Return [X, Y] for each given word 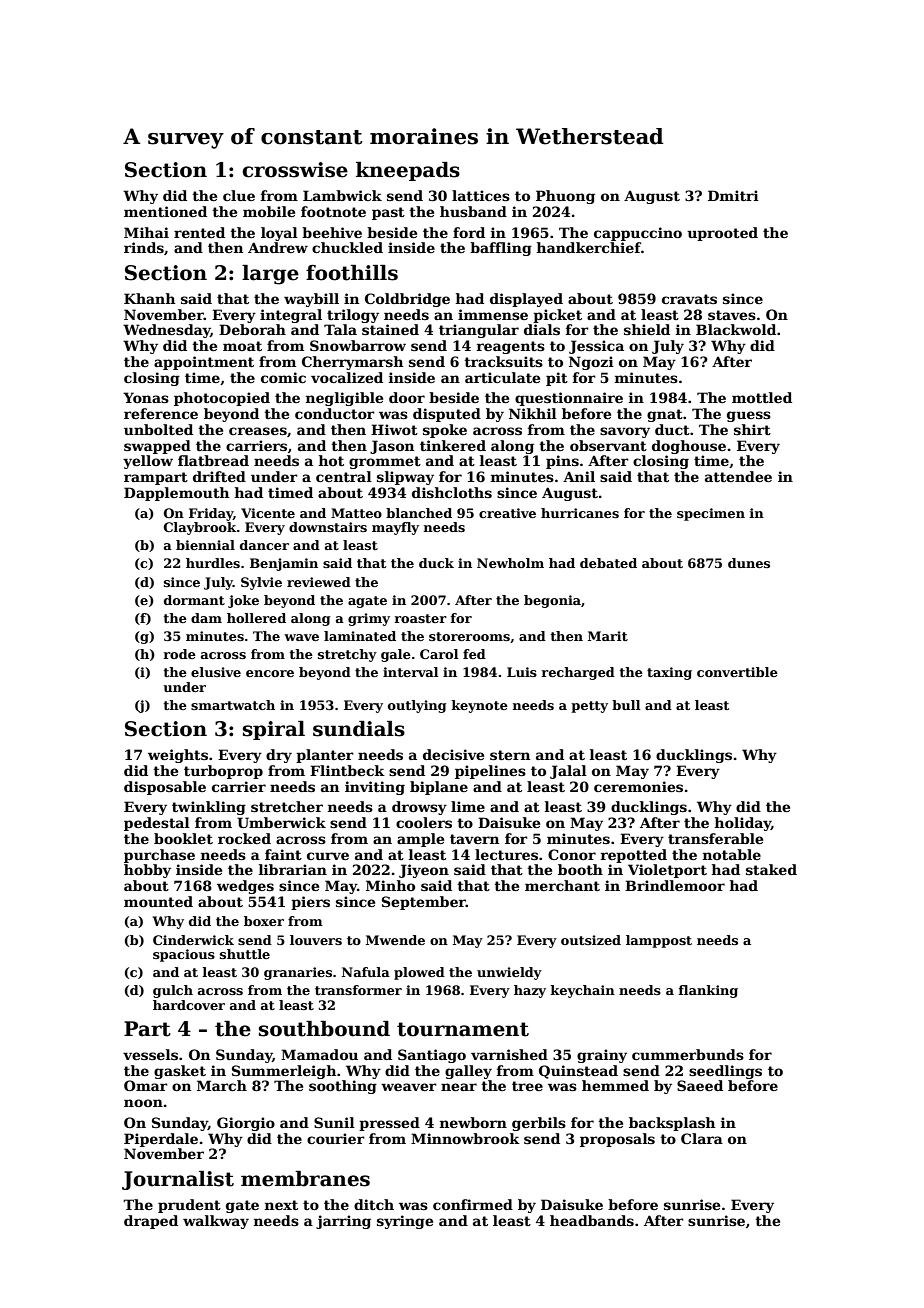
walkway [216, 1222]
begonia [552, 601]
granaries [298, 973]
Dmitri [733, 195]
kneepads [408, 171]
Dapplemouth [176, 494]
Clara [702, 1138]
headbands [592, 1220]
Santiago [432, 1056]
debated [608, 563]
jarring [343, 1222]
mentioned [165, 211]
